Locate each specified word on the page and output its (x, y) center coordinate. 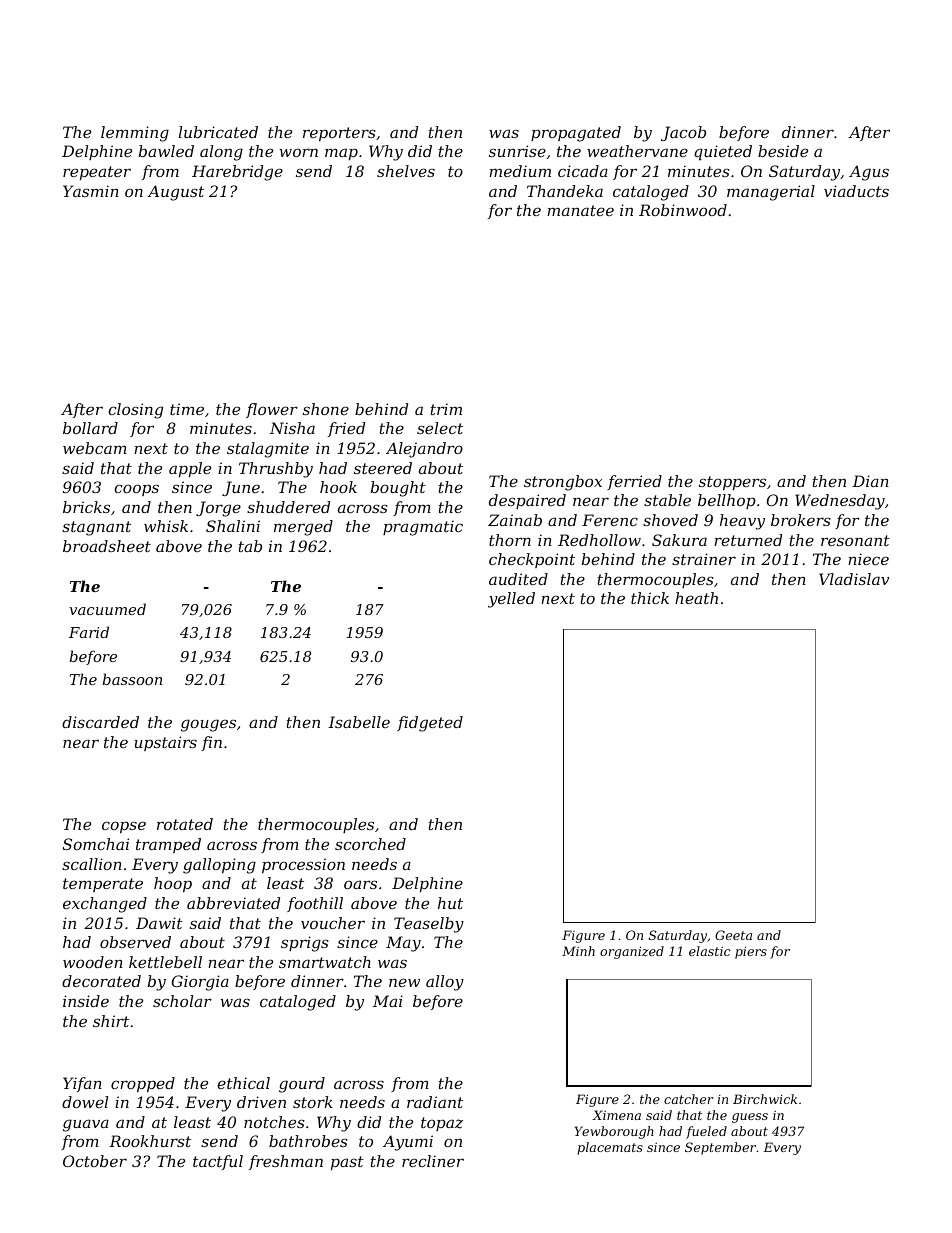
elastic (710, 951)
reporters (339, 134)
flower (272, 410)
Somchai (96, 844)
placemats (610, 1148)
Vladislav (854, 579)
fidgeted (430, 724)
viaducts (856, 191)
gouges (208, 725)
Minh (578, 951)
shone (326, 409)
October (95, 1161)
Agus (869, 173)
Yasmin (91, 191)
